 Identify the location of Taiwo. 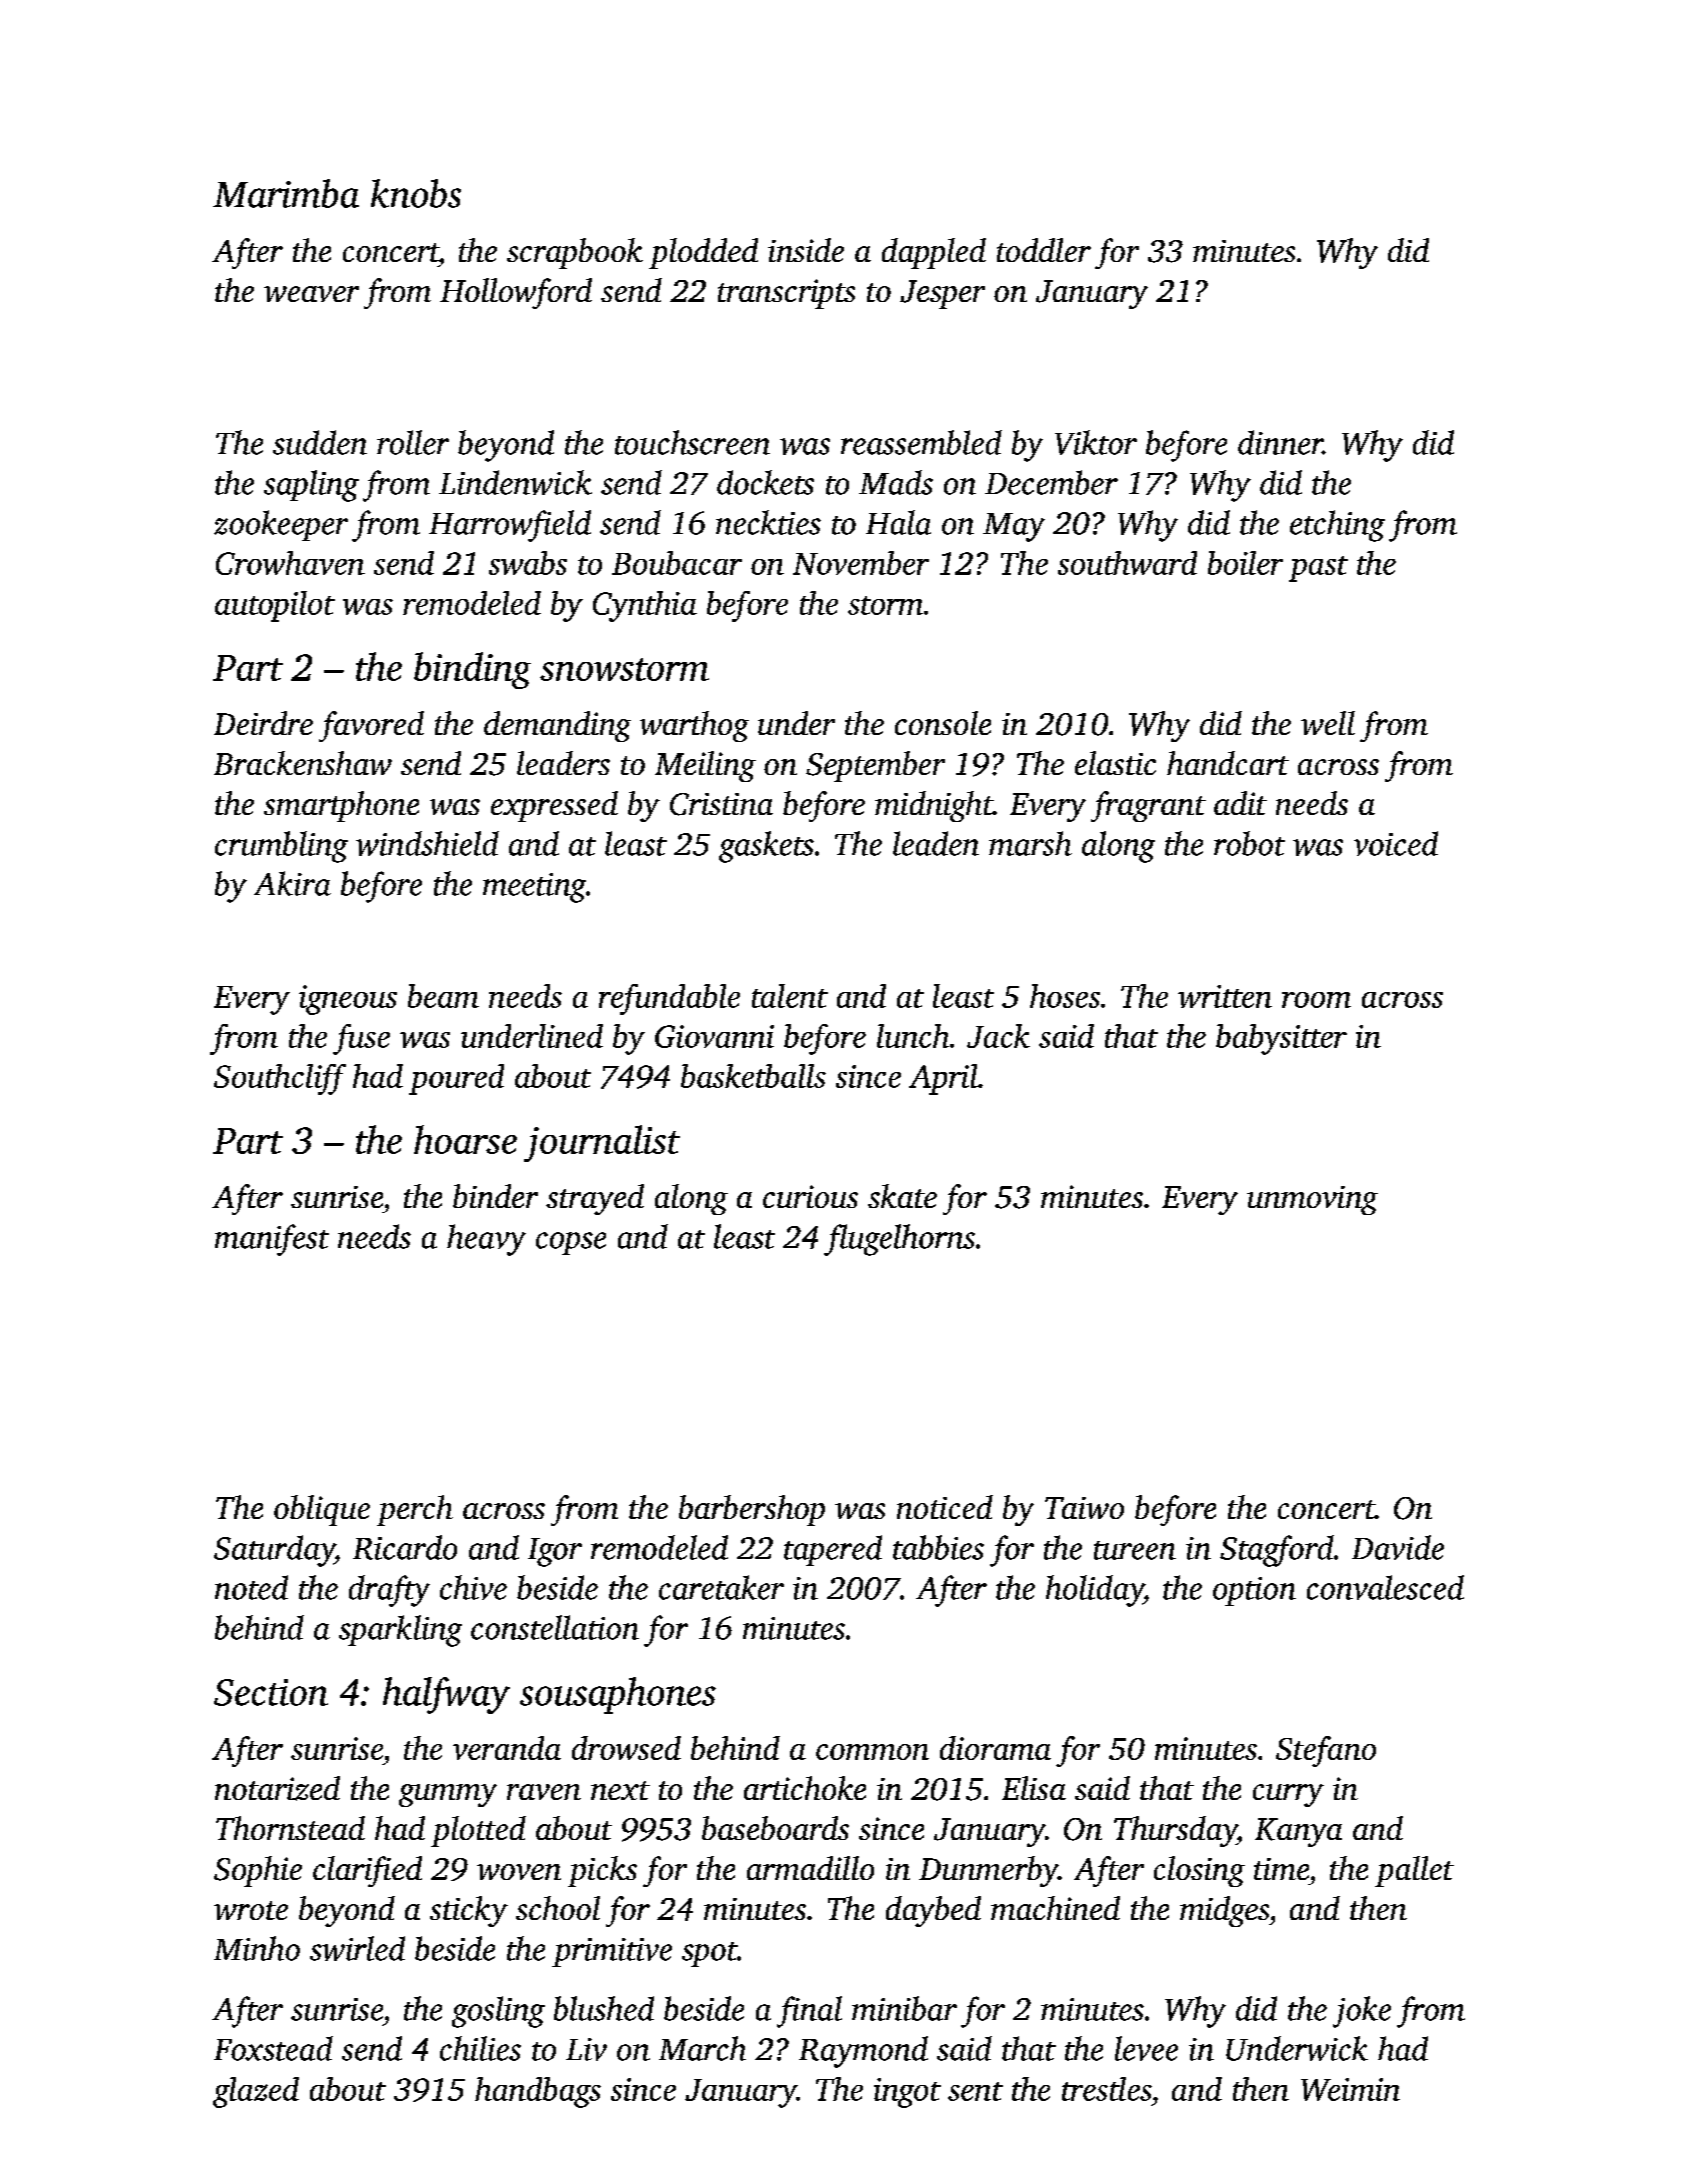
(1084, 1508).
